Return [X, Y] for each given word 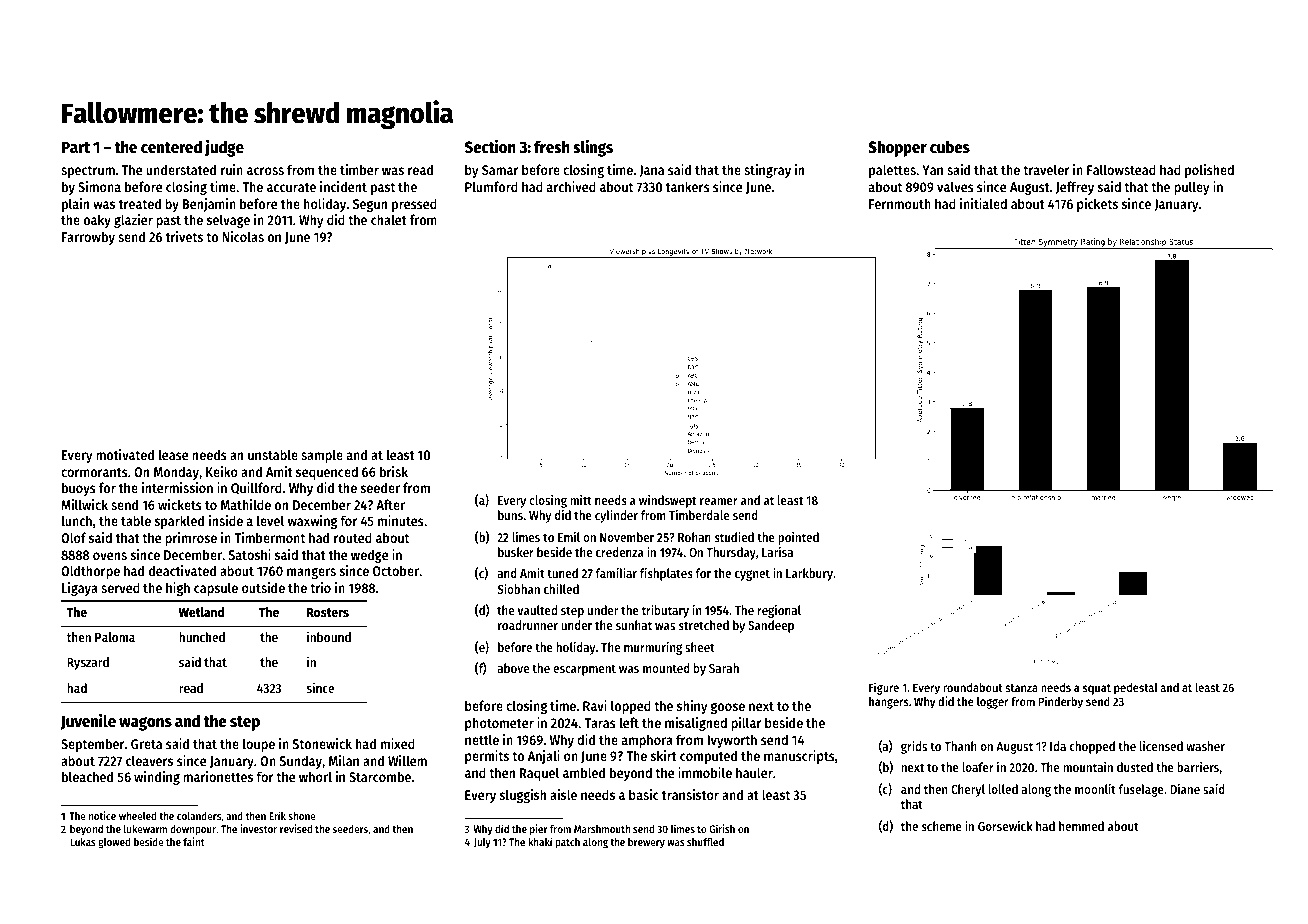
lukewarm [145, 829]
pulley [1191, 188]
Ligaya [80, 589]
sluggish [523, 796]
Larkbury [809, 574]
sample [322, 456]
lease [173, 454]
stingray [767, 171]
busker [516, 552]
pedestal [1136, 689]
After [390, 504]
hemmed [1081, 826]
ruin [232, 169]
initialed [983, 203]
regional [779, 611]
